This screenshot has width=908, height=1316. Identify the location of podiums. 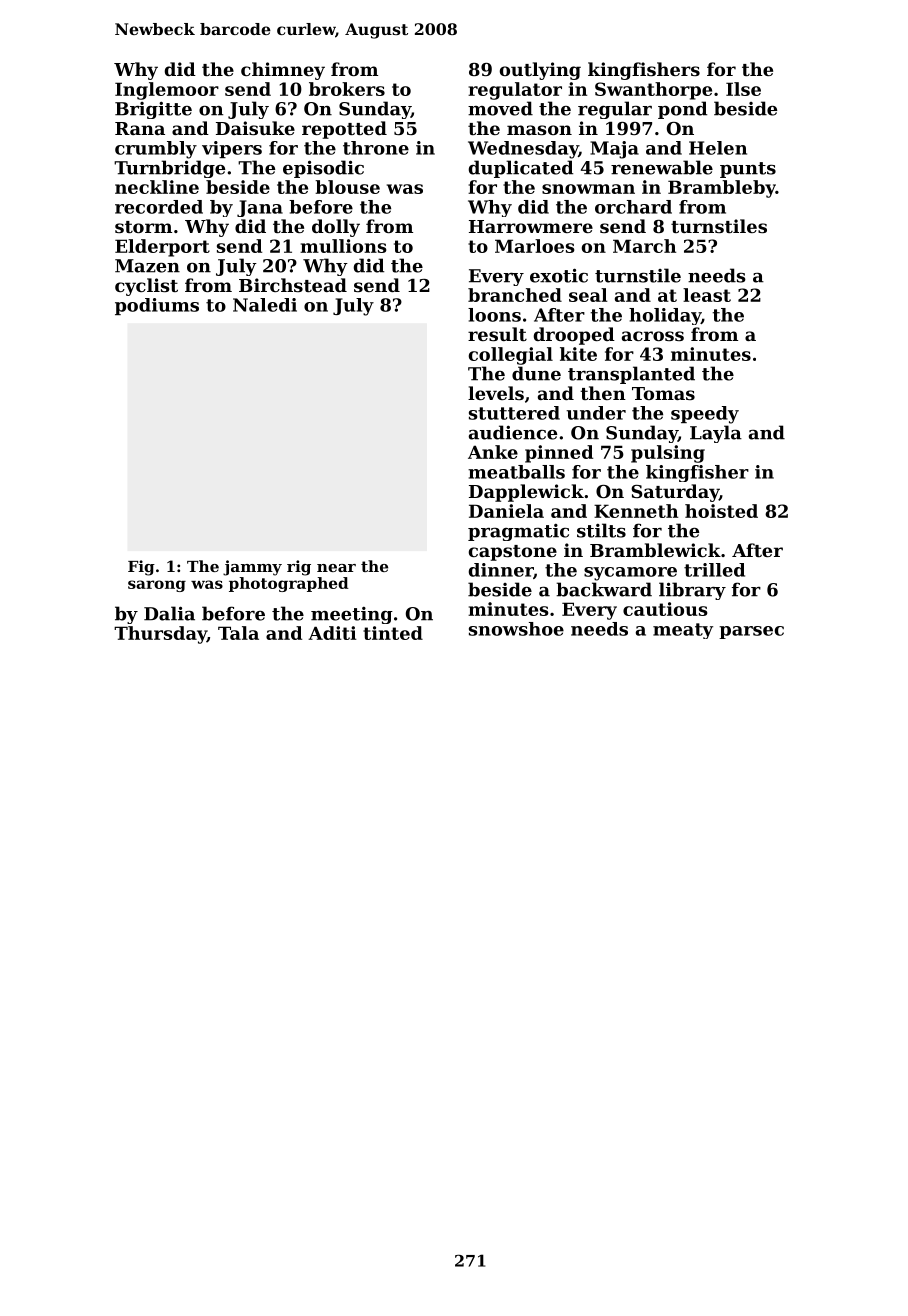
(157, 306).
